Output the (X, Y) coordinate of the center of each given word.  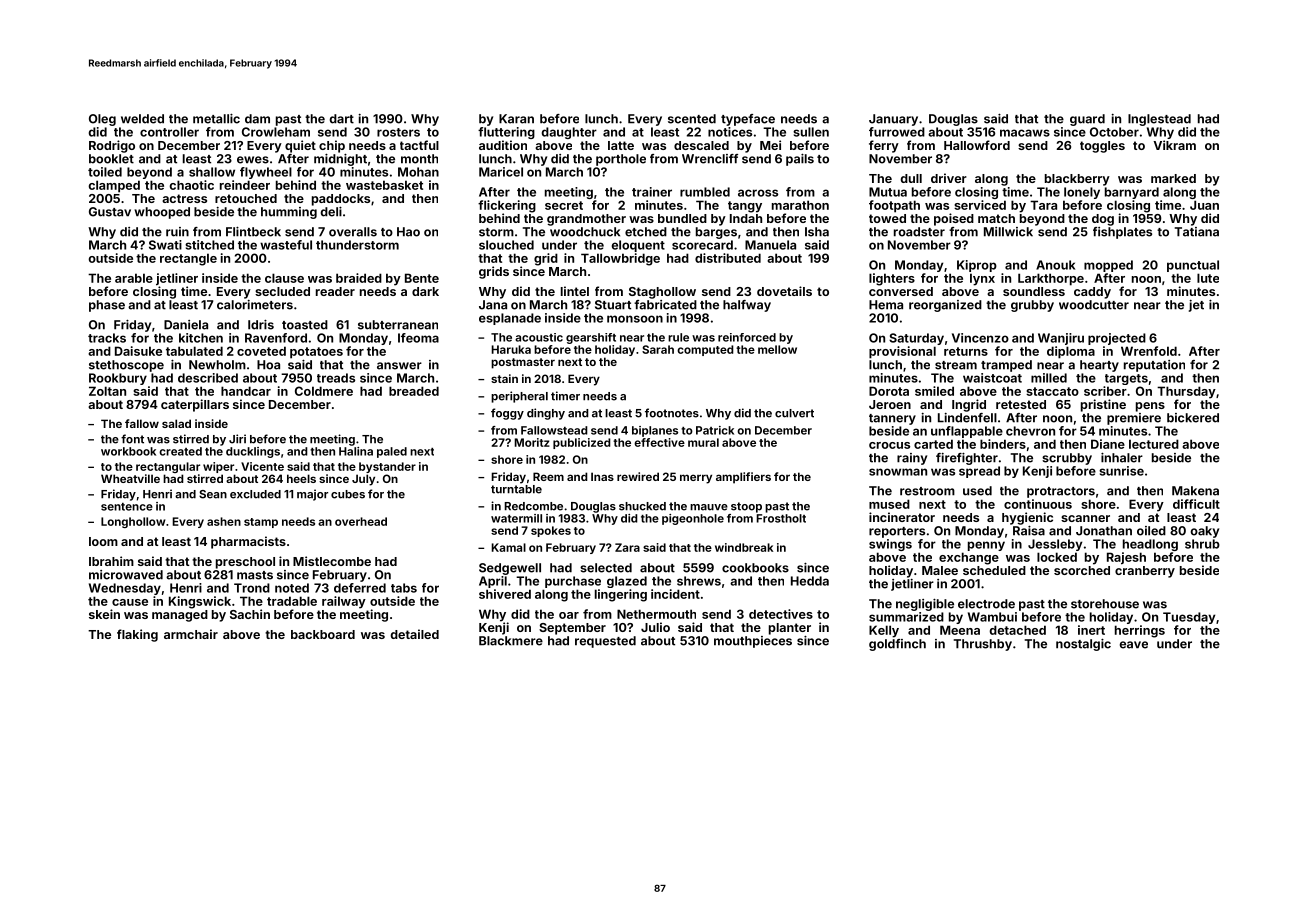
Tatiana (1197, 232)
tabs (404, 588)
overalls (353, 232)
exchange (969, 558)
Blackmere (511, 641)
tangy (745, 207)
